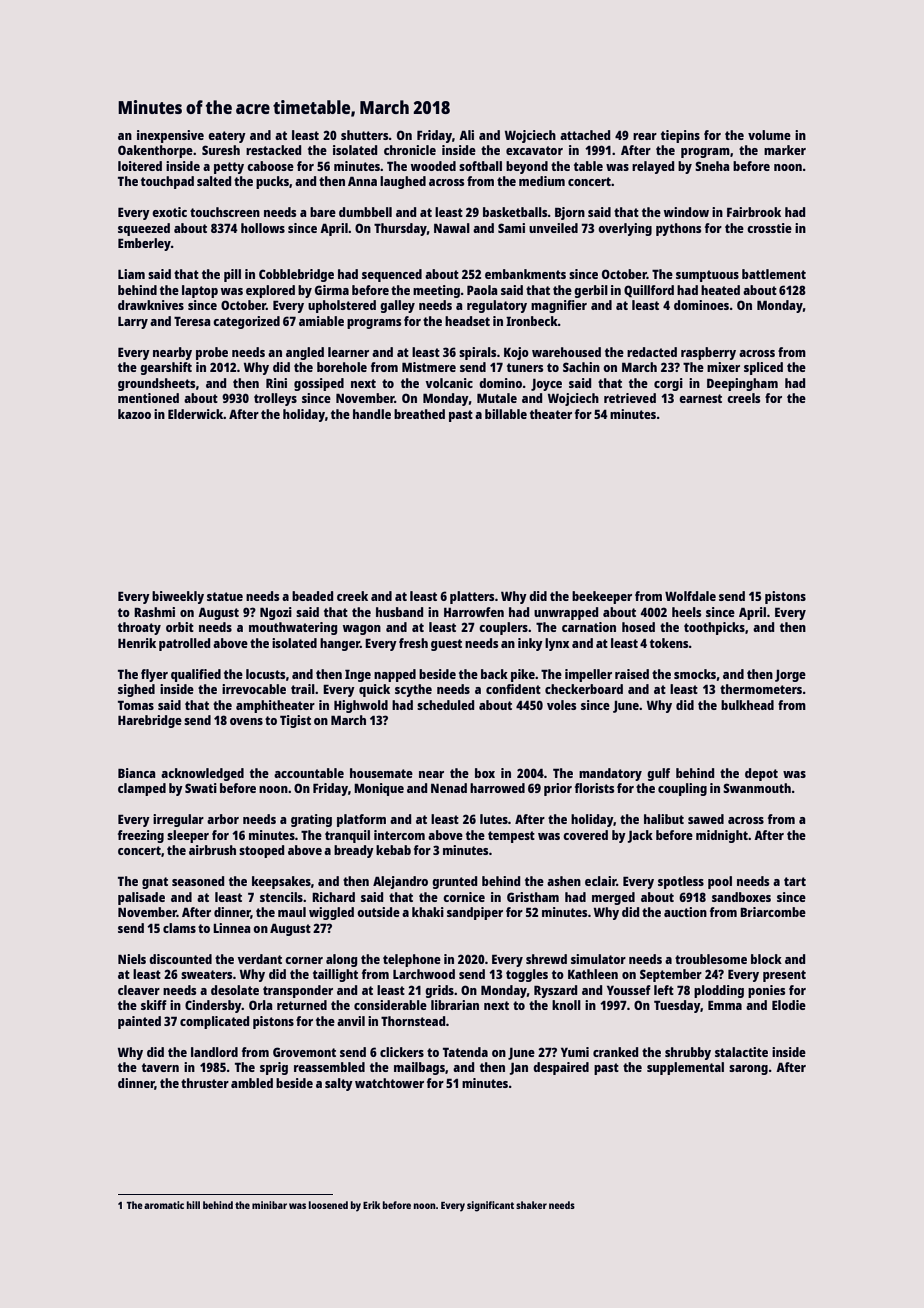 Image resolution: width=924 pixels, height=1308 pixels. What do you see at coordinates (480, 166) in the image?
I see `softball` at bounding box center [480, 166].
